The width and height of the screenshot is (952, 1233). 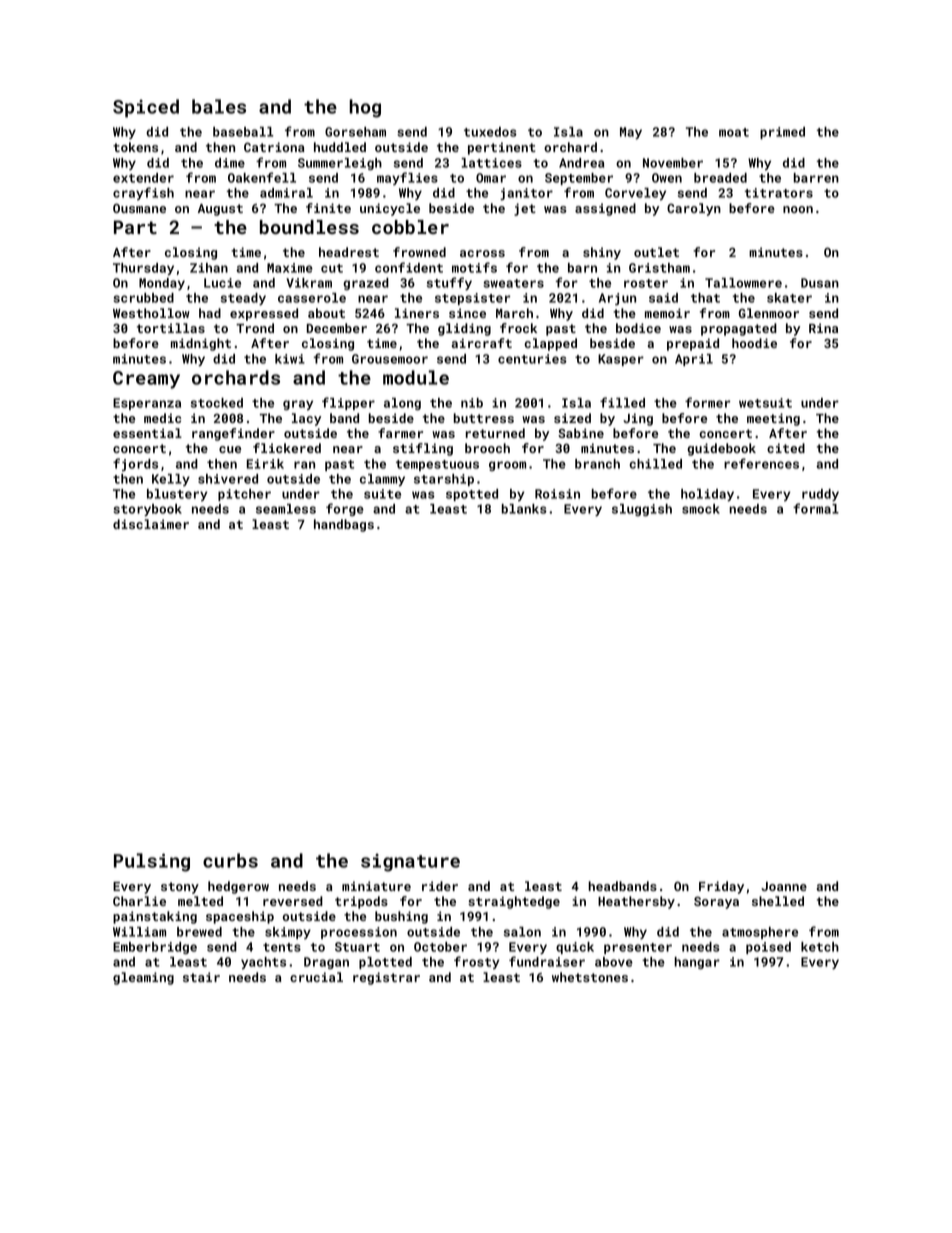 What do you see at coordinates (230, 860) in the screenshot?
I see `curbs` at bounding box center [230, 860].
